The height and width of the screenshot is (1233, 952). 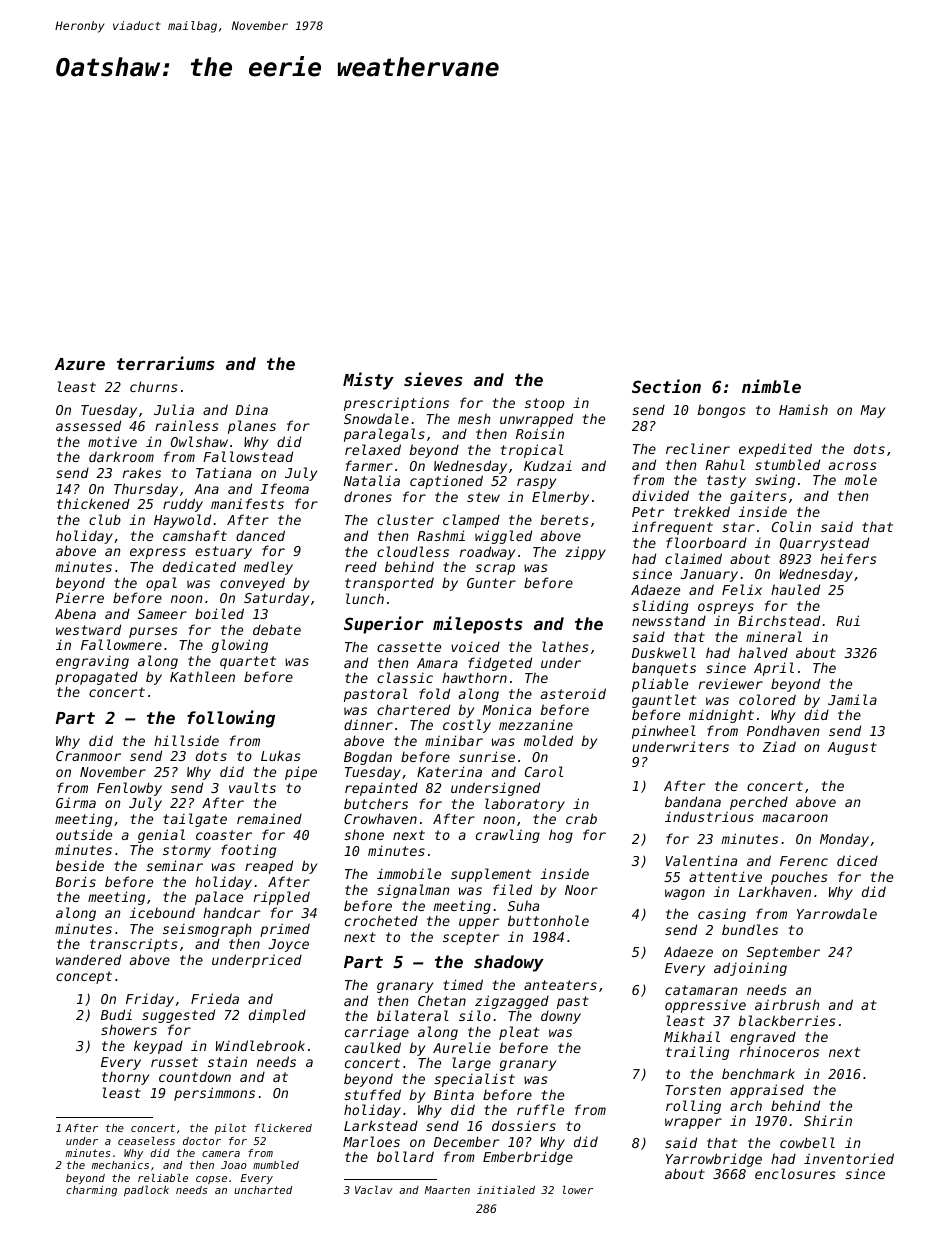 What do you see at coordinates (380, 818) in the screenshot?
I see `Crowhaven` at bounding box center [380, 818].
